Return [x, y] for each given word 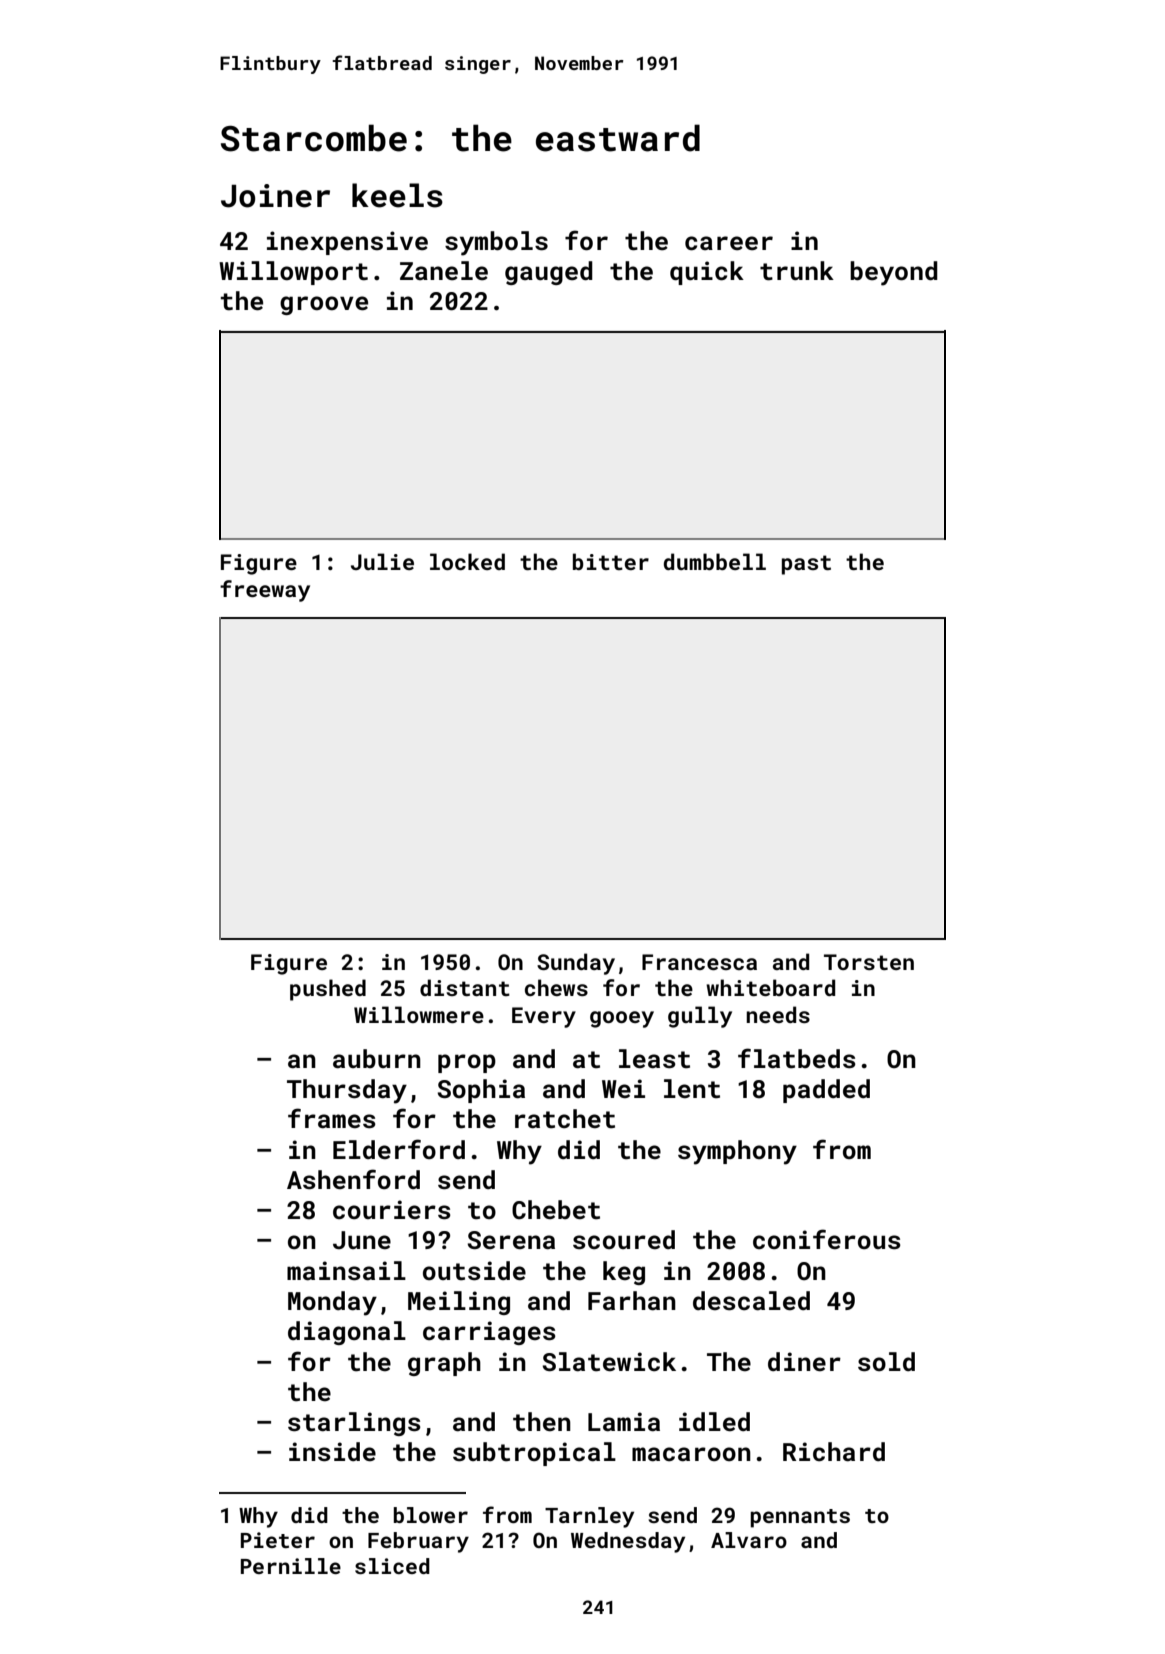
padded [826, 1091]
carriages [489, 1333]
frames [332, 1118]
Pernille [291, 1566]
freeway [265, 591]
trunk [797, 271]
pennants [800, 1518]
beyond [894, 273]
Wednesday [628, 1542]
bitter [611, 561]
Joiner [275, 196]
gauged [549, 273]
